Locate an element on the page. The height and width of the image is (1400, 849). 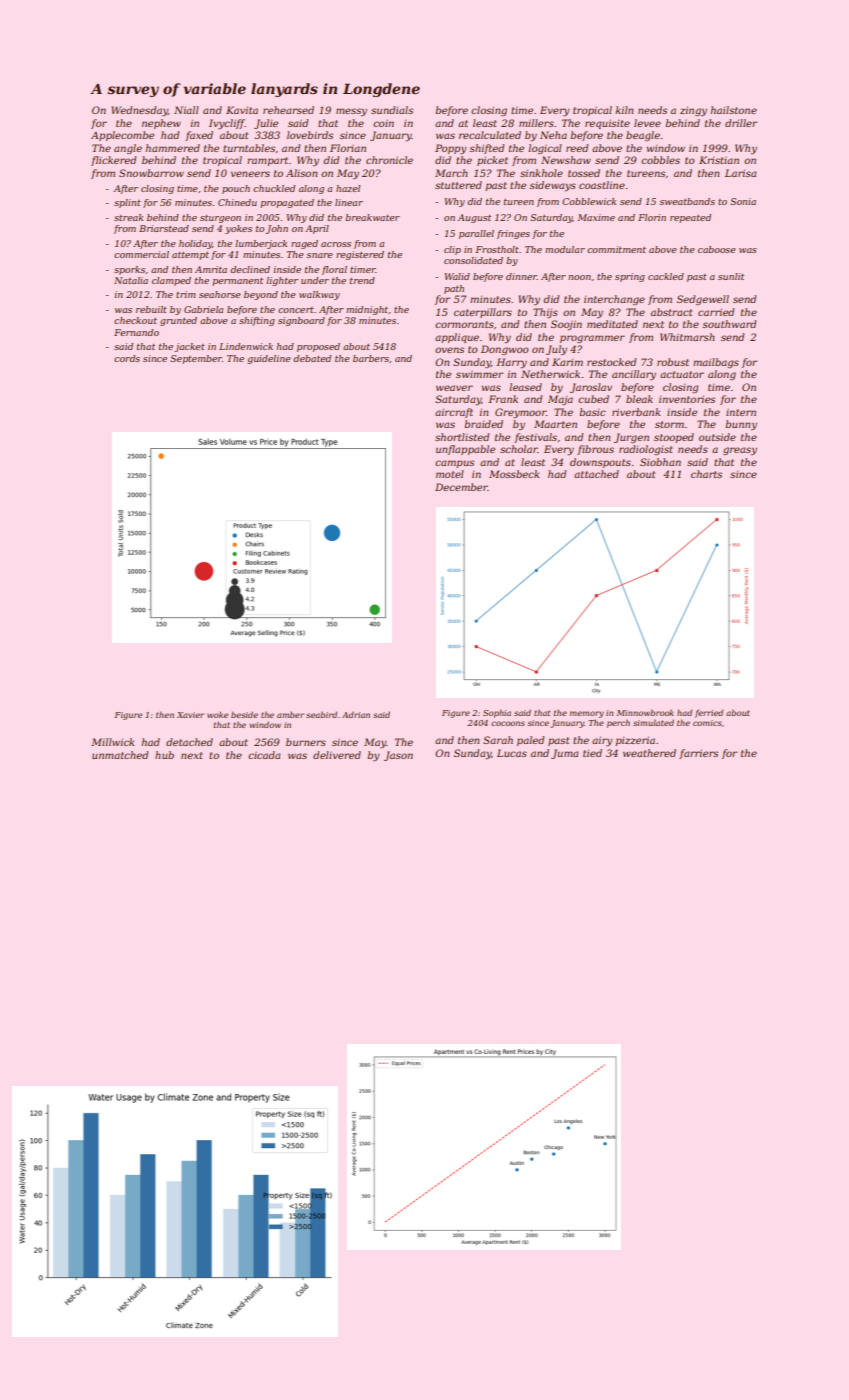
veneers is located at coordinates (250, 174).
